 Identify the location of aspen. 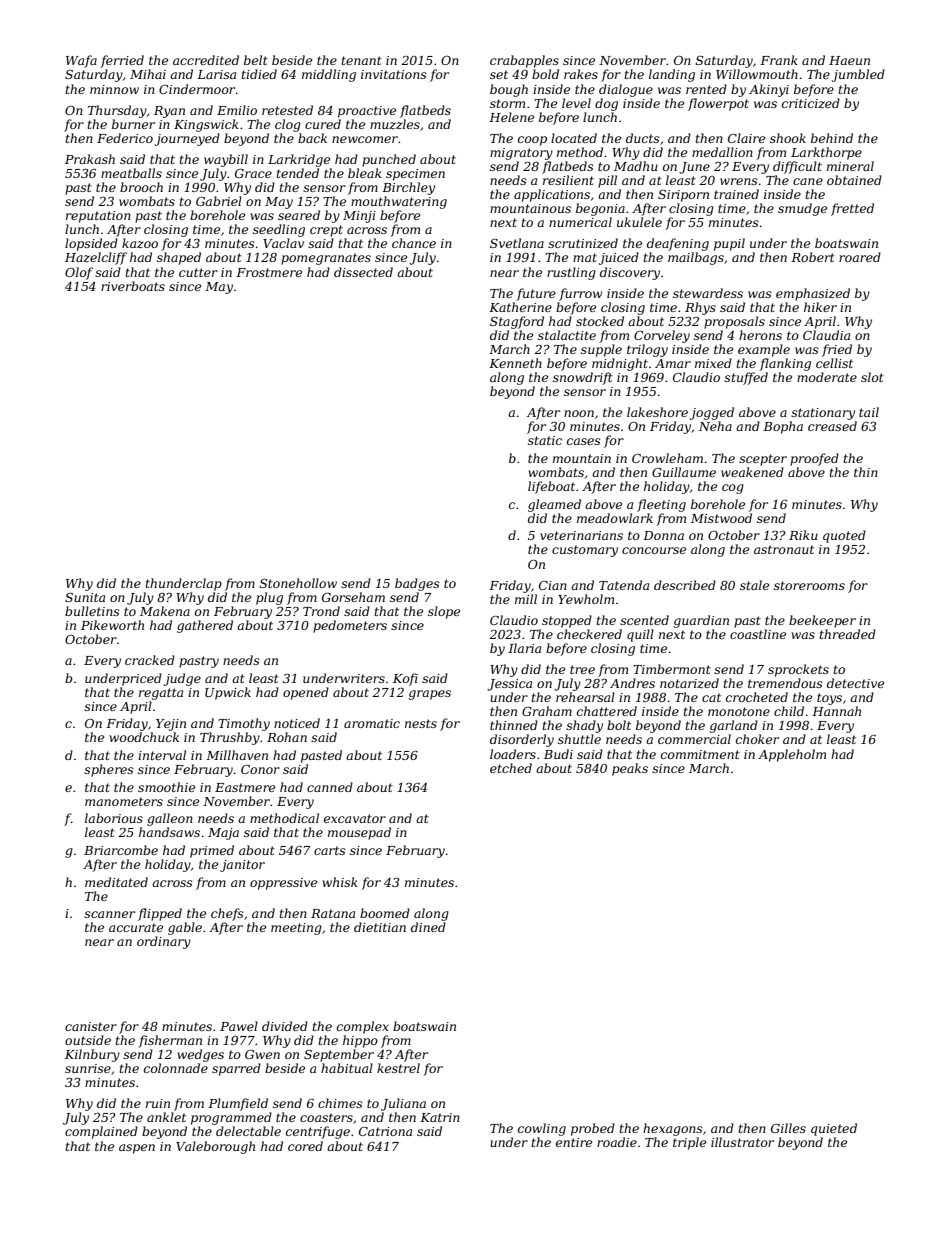
(137, 1149).
